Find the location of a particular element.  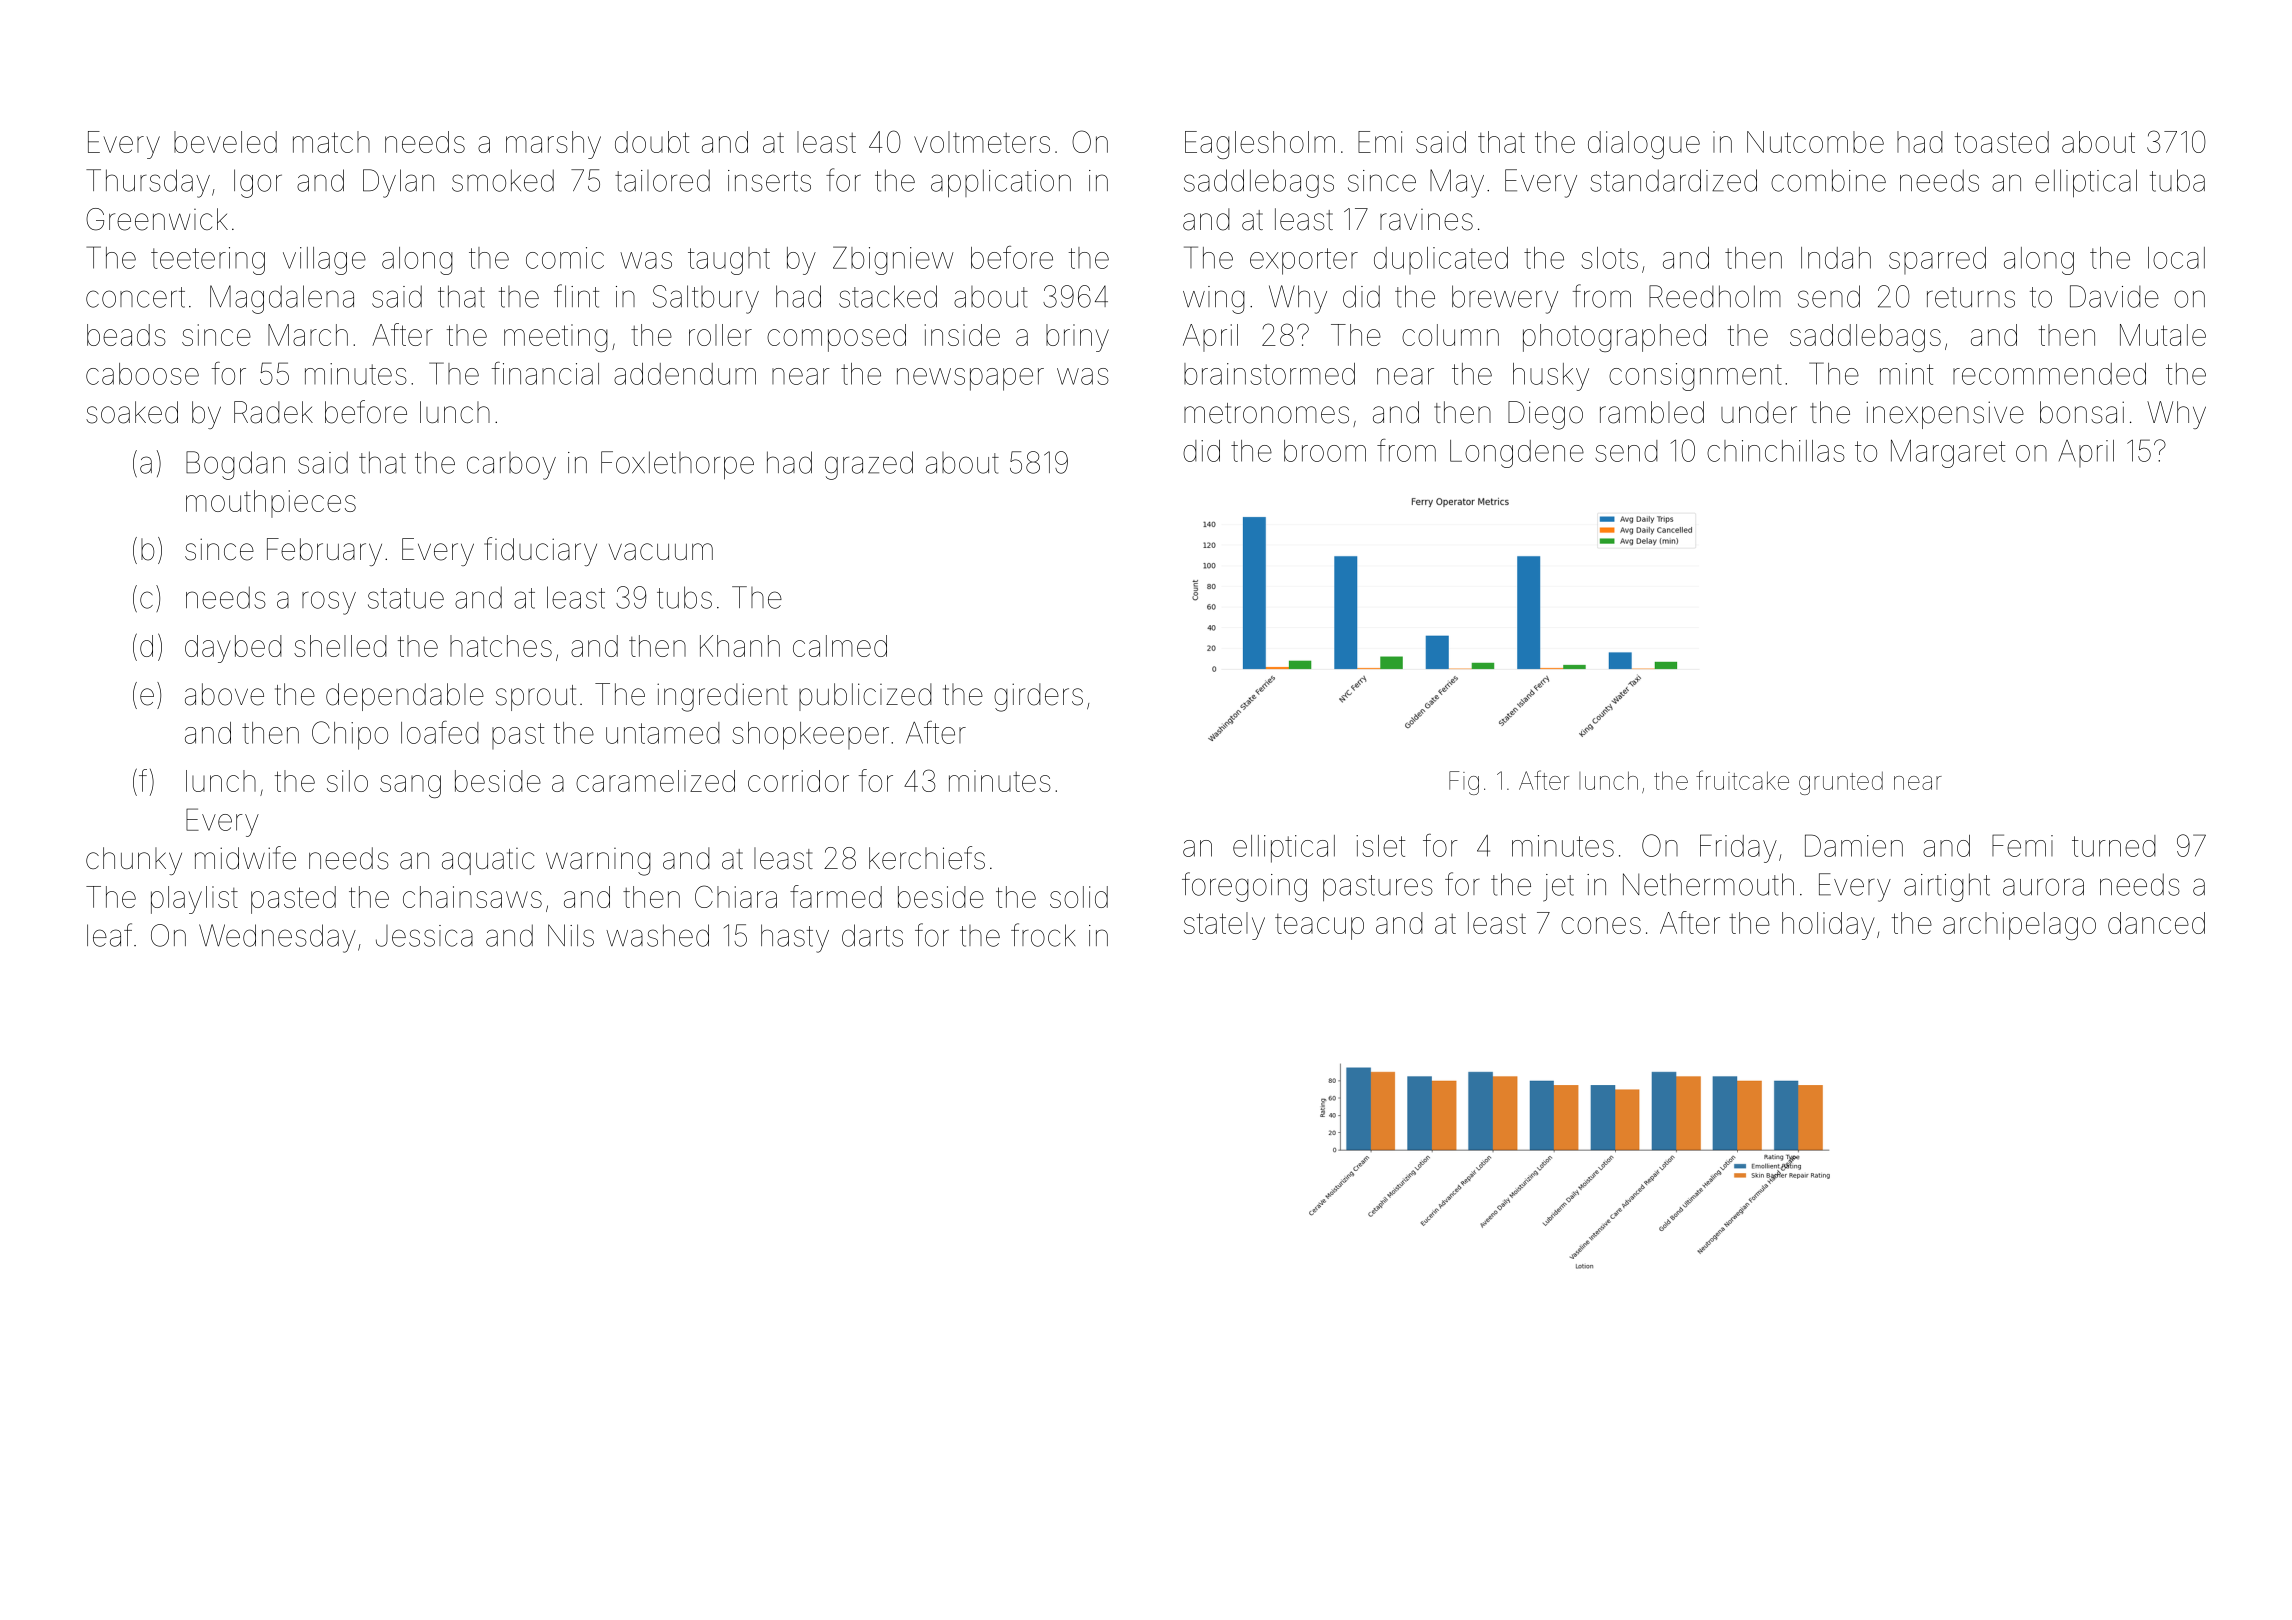

comic is located at coordinates (565, 258).
